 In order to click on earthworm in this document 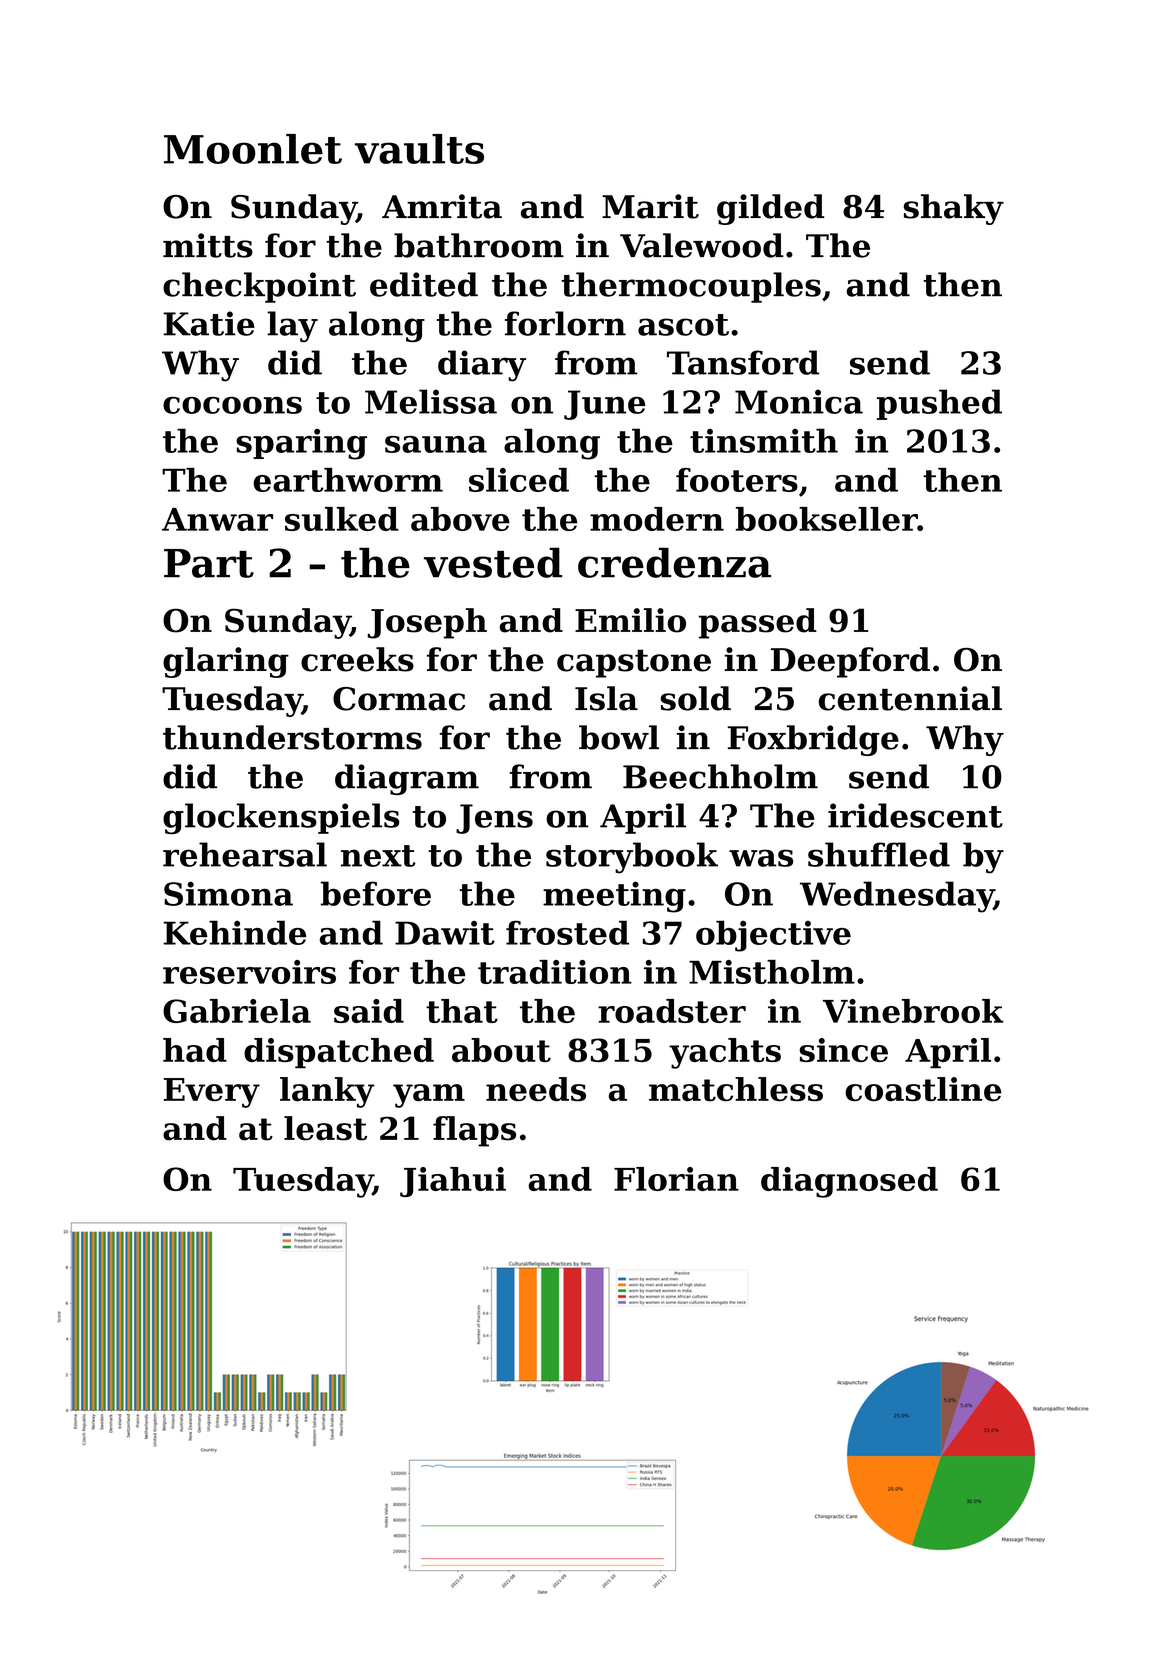, I will do `click(348, 480)`.
